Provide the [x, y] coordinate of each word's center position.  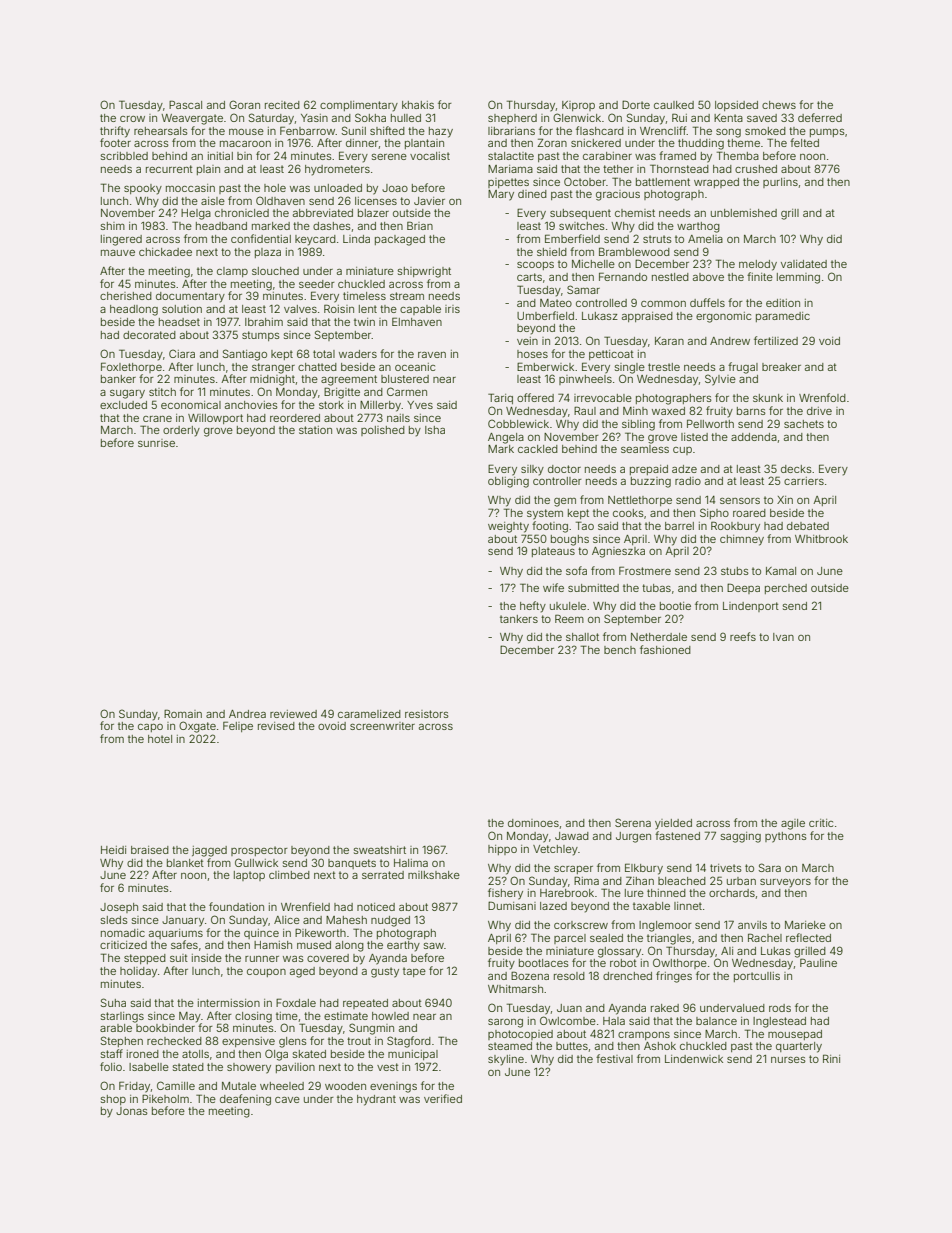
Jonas [132, 1111]
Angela [506, 438]
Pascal [185, 104]
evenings [393, 1087]
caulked [674, 105]
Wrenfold [822, 397]
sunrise [156, 443]
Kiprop [578, 106]
